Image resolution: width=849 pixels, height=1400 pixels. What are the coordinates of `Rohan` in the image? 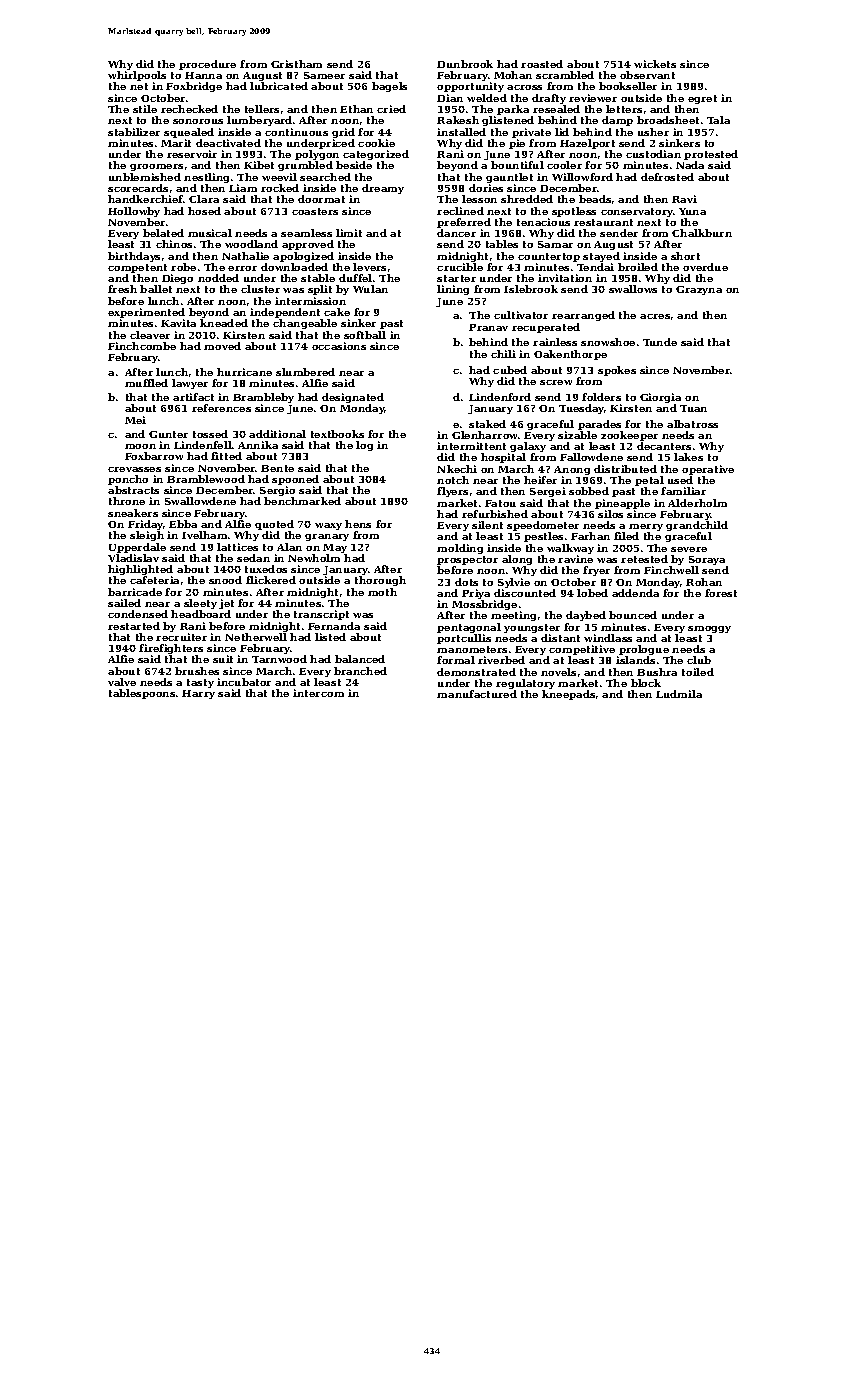 It's located at (704, 582).
